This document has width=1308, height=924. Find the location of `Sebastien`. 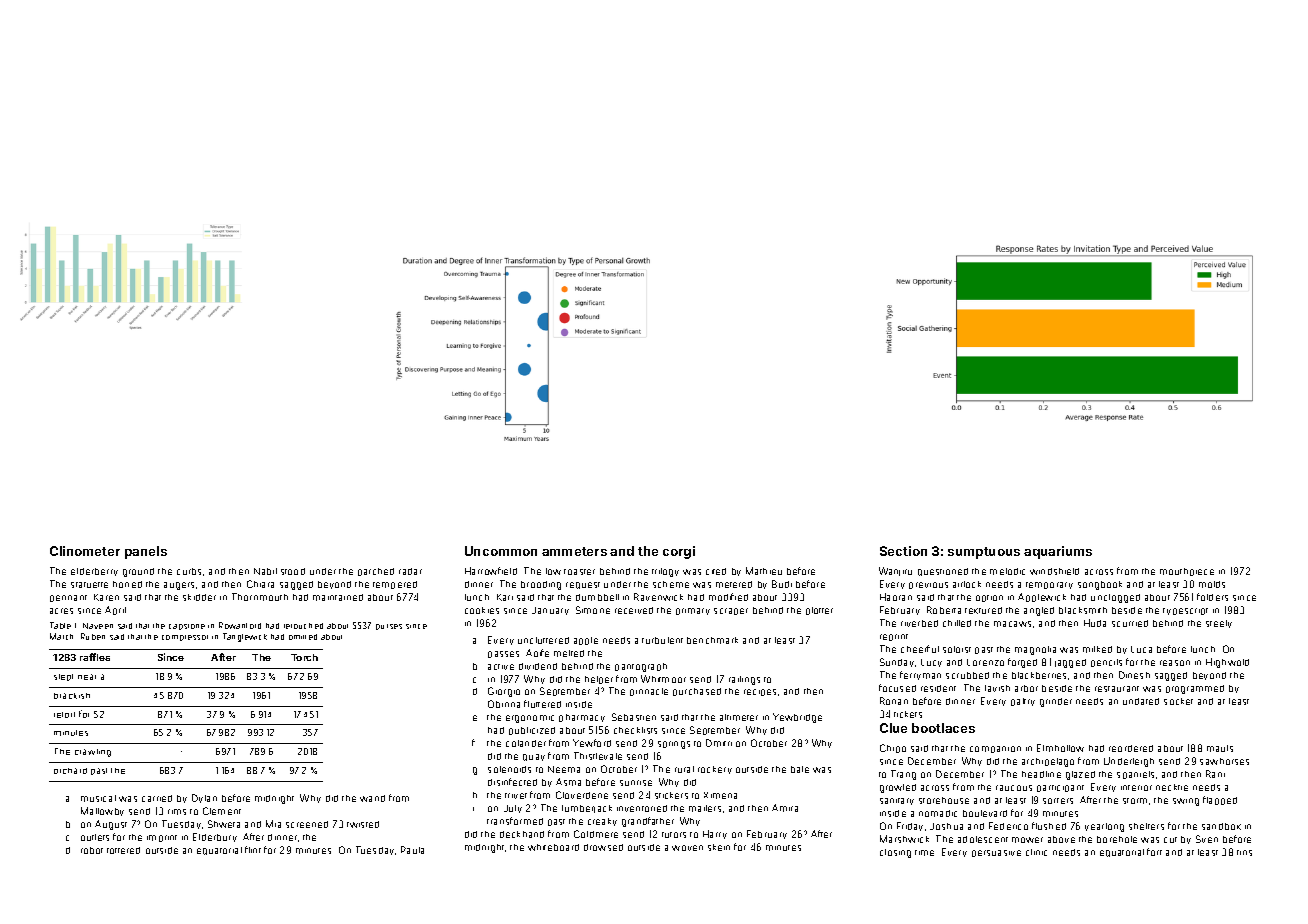

Sebastien is located at coordinates (634, 717).
